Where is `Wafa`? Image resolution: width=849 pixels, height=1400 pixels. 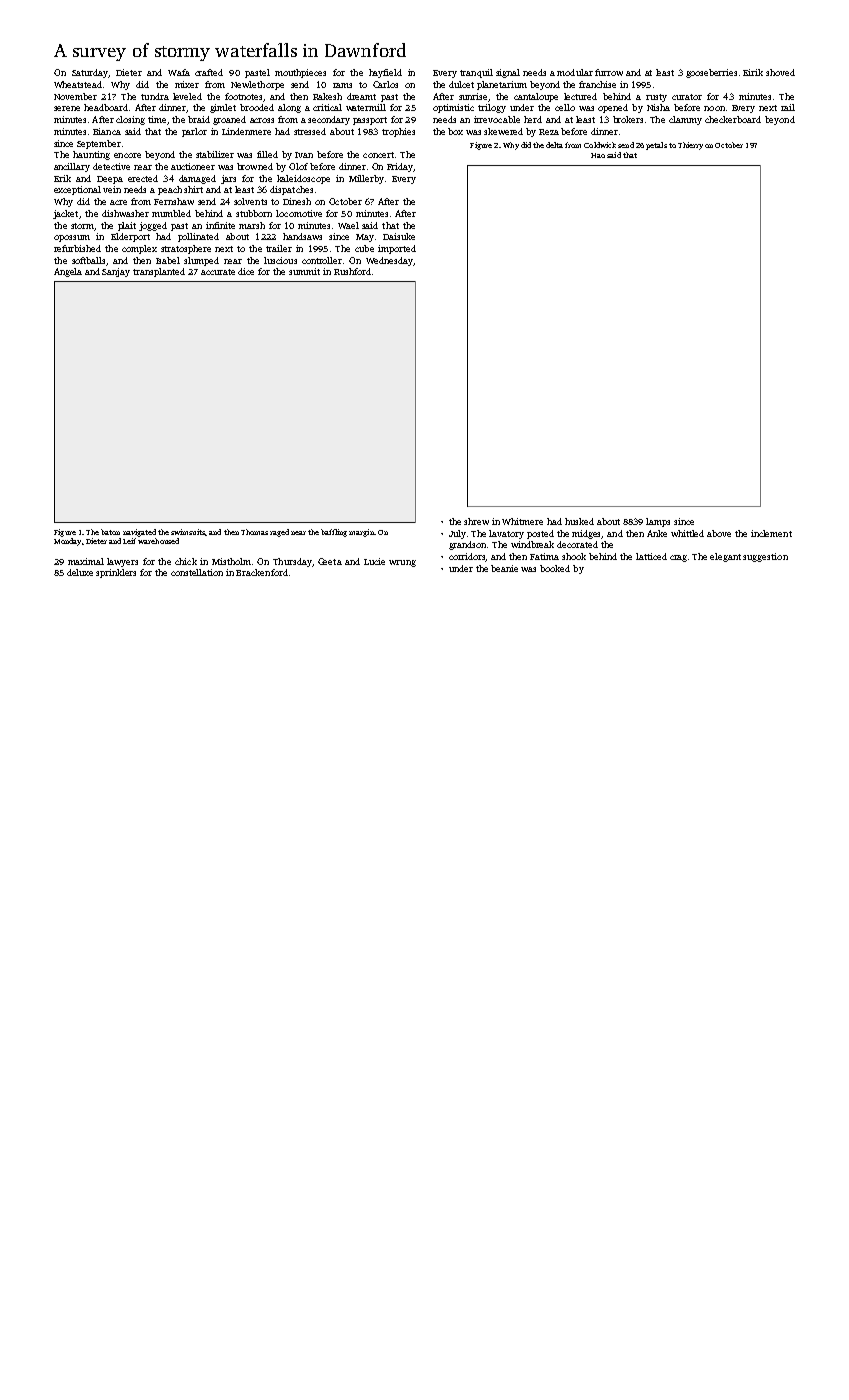
Wafa is located at coordinates (179, 72).
